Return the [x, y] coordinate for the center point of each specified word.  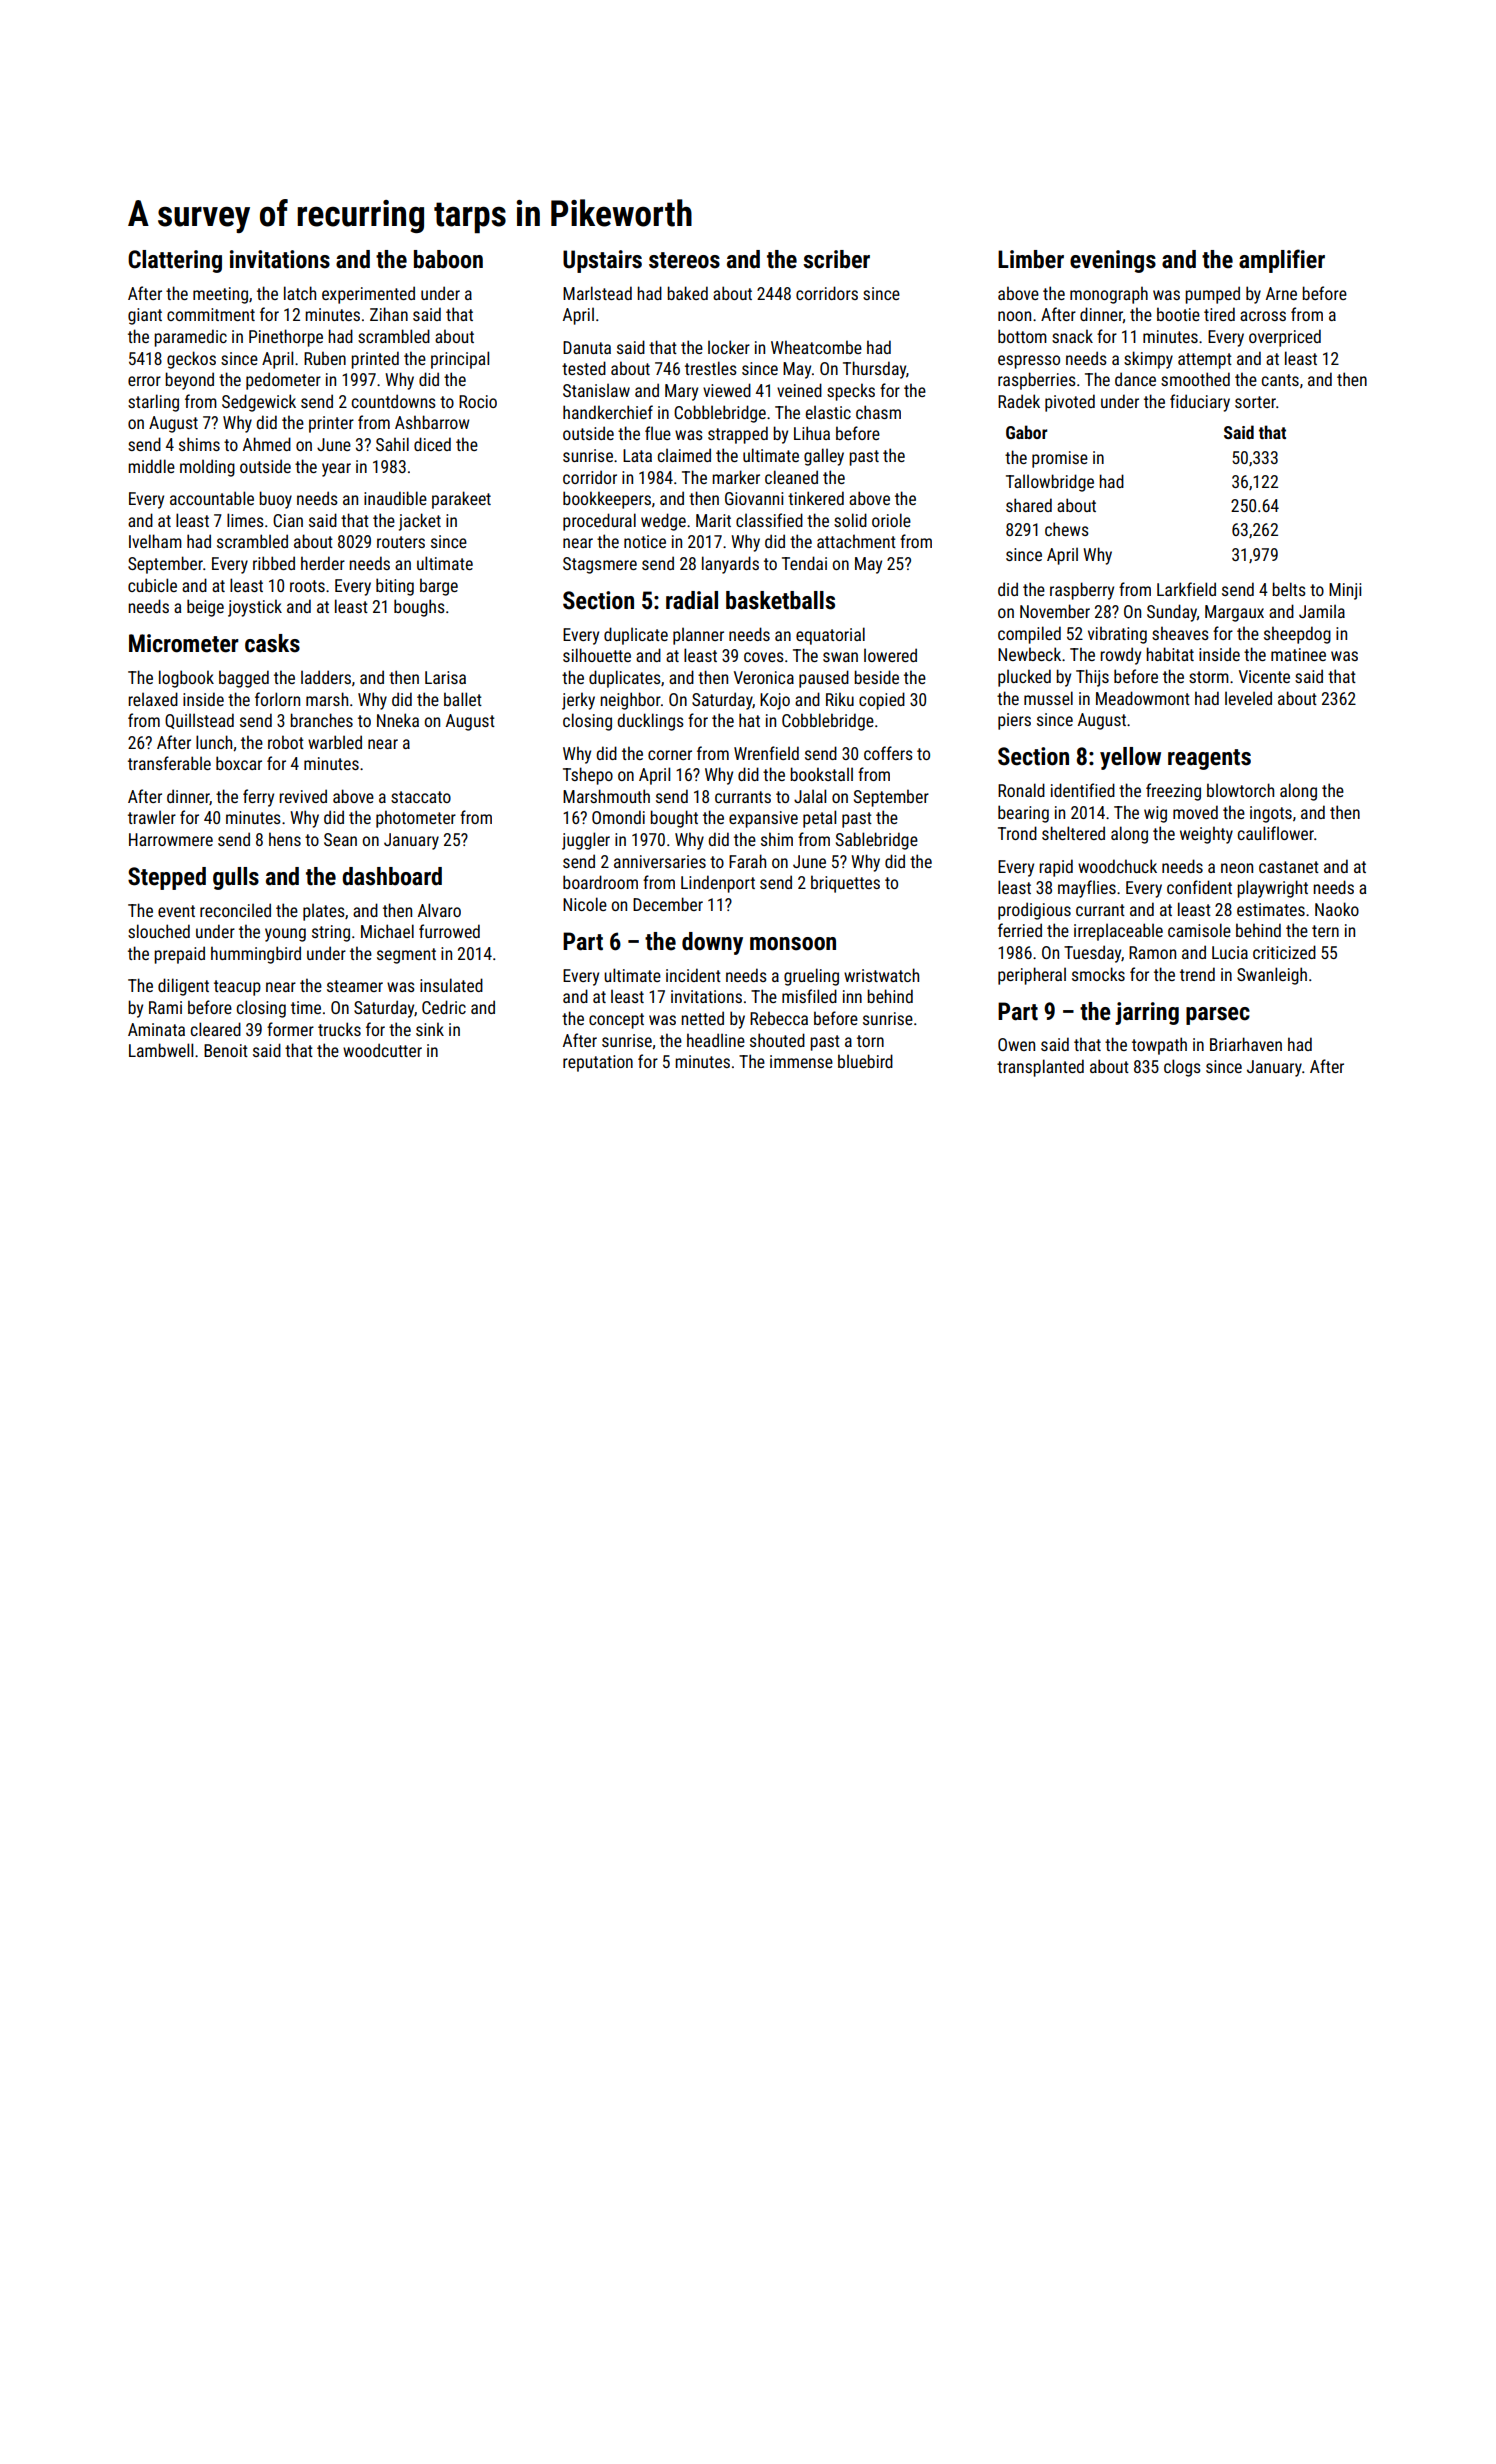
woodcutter [382, 1050]
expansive [763, 819]
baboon [448, 259]
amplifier [1282, 261]
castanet [1289, 867]
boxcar [239, 763]
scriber [836, 259]
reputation [598, 1063]
